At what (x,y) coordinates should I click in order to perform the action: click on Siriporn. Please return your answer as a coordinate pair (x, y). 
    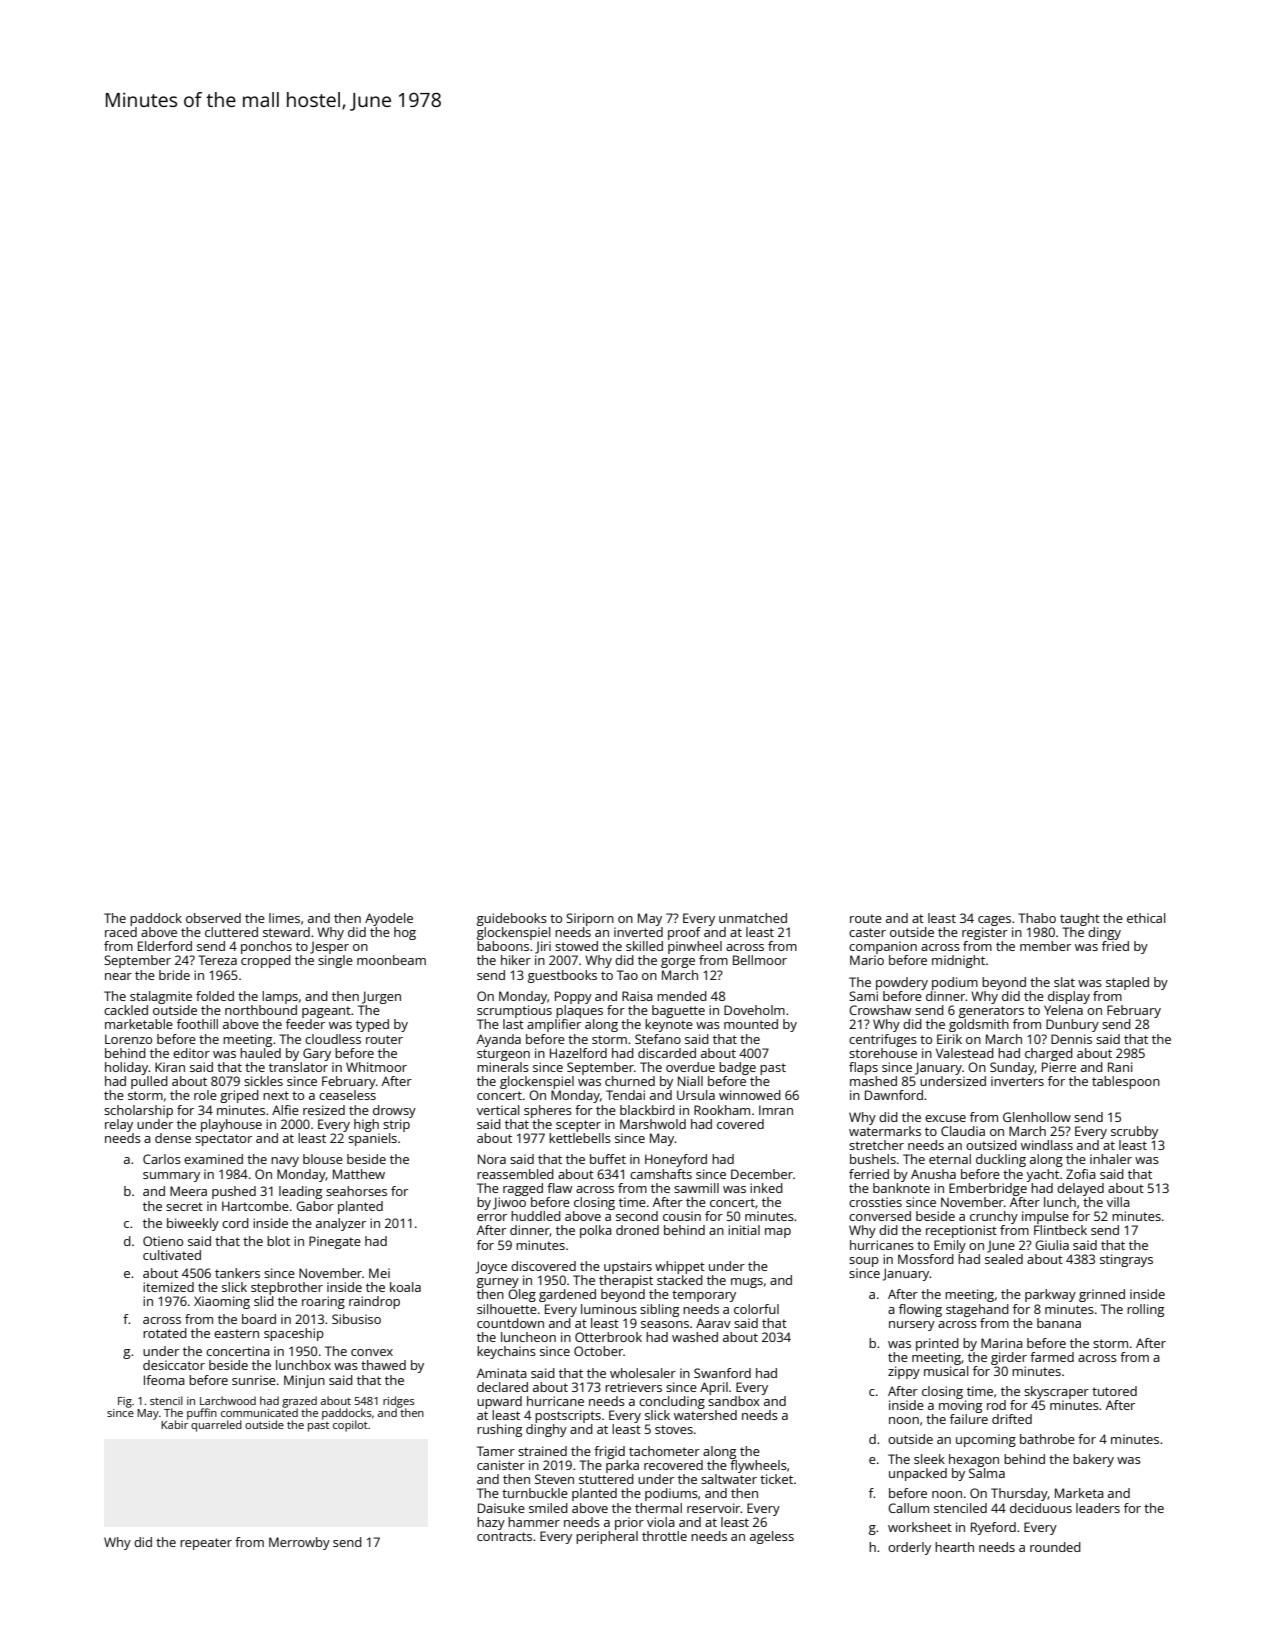
    Looking at the image, I should click on (590, 919).
